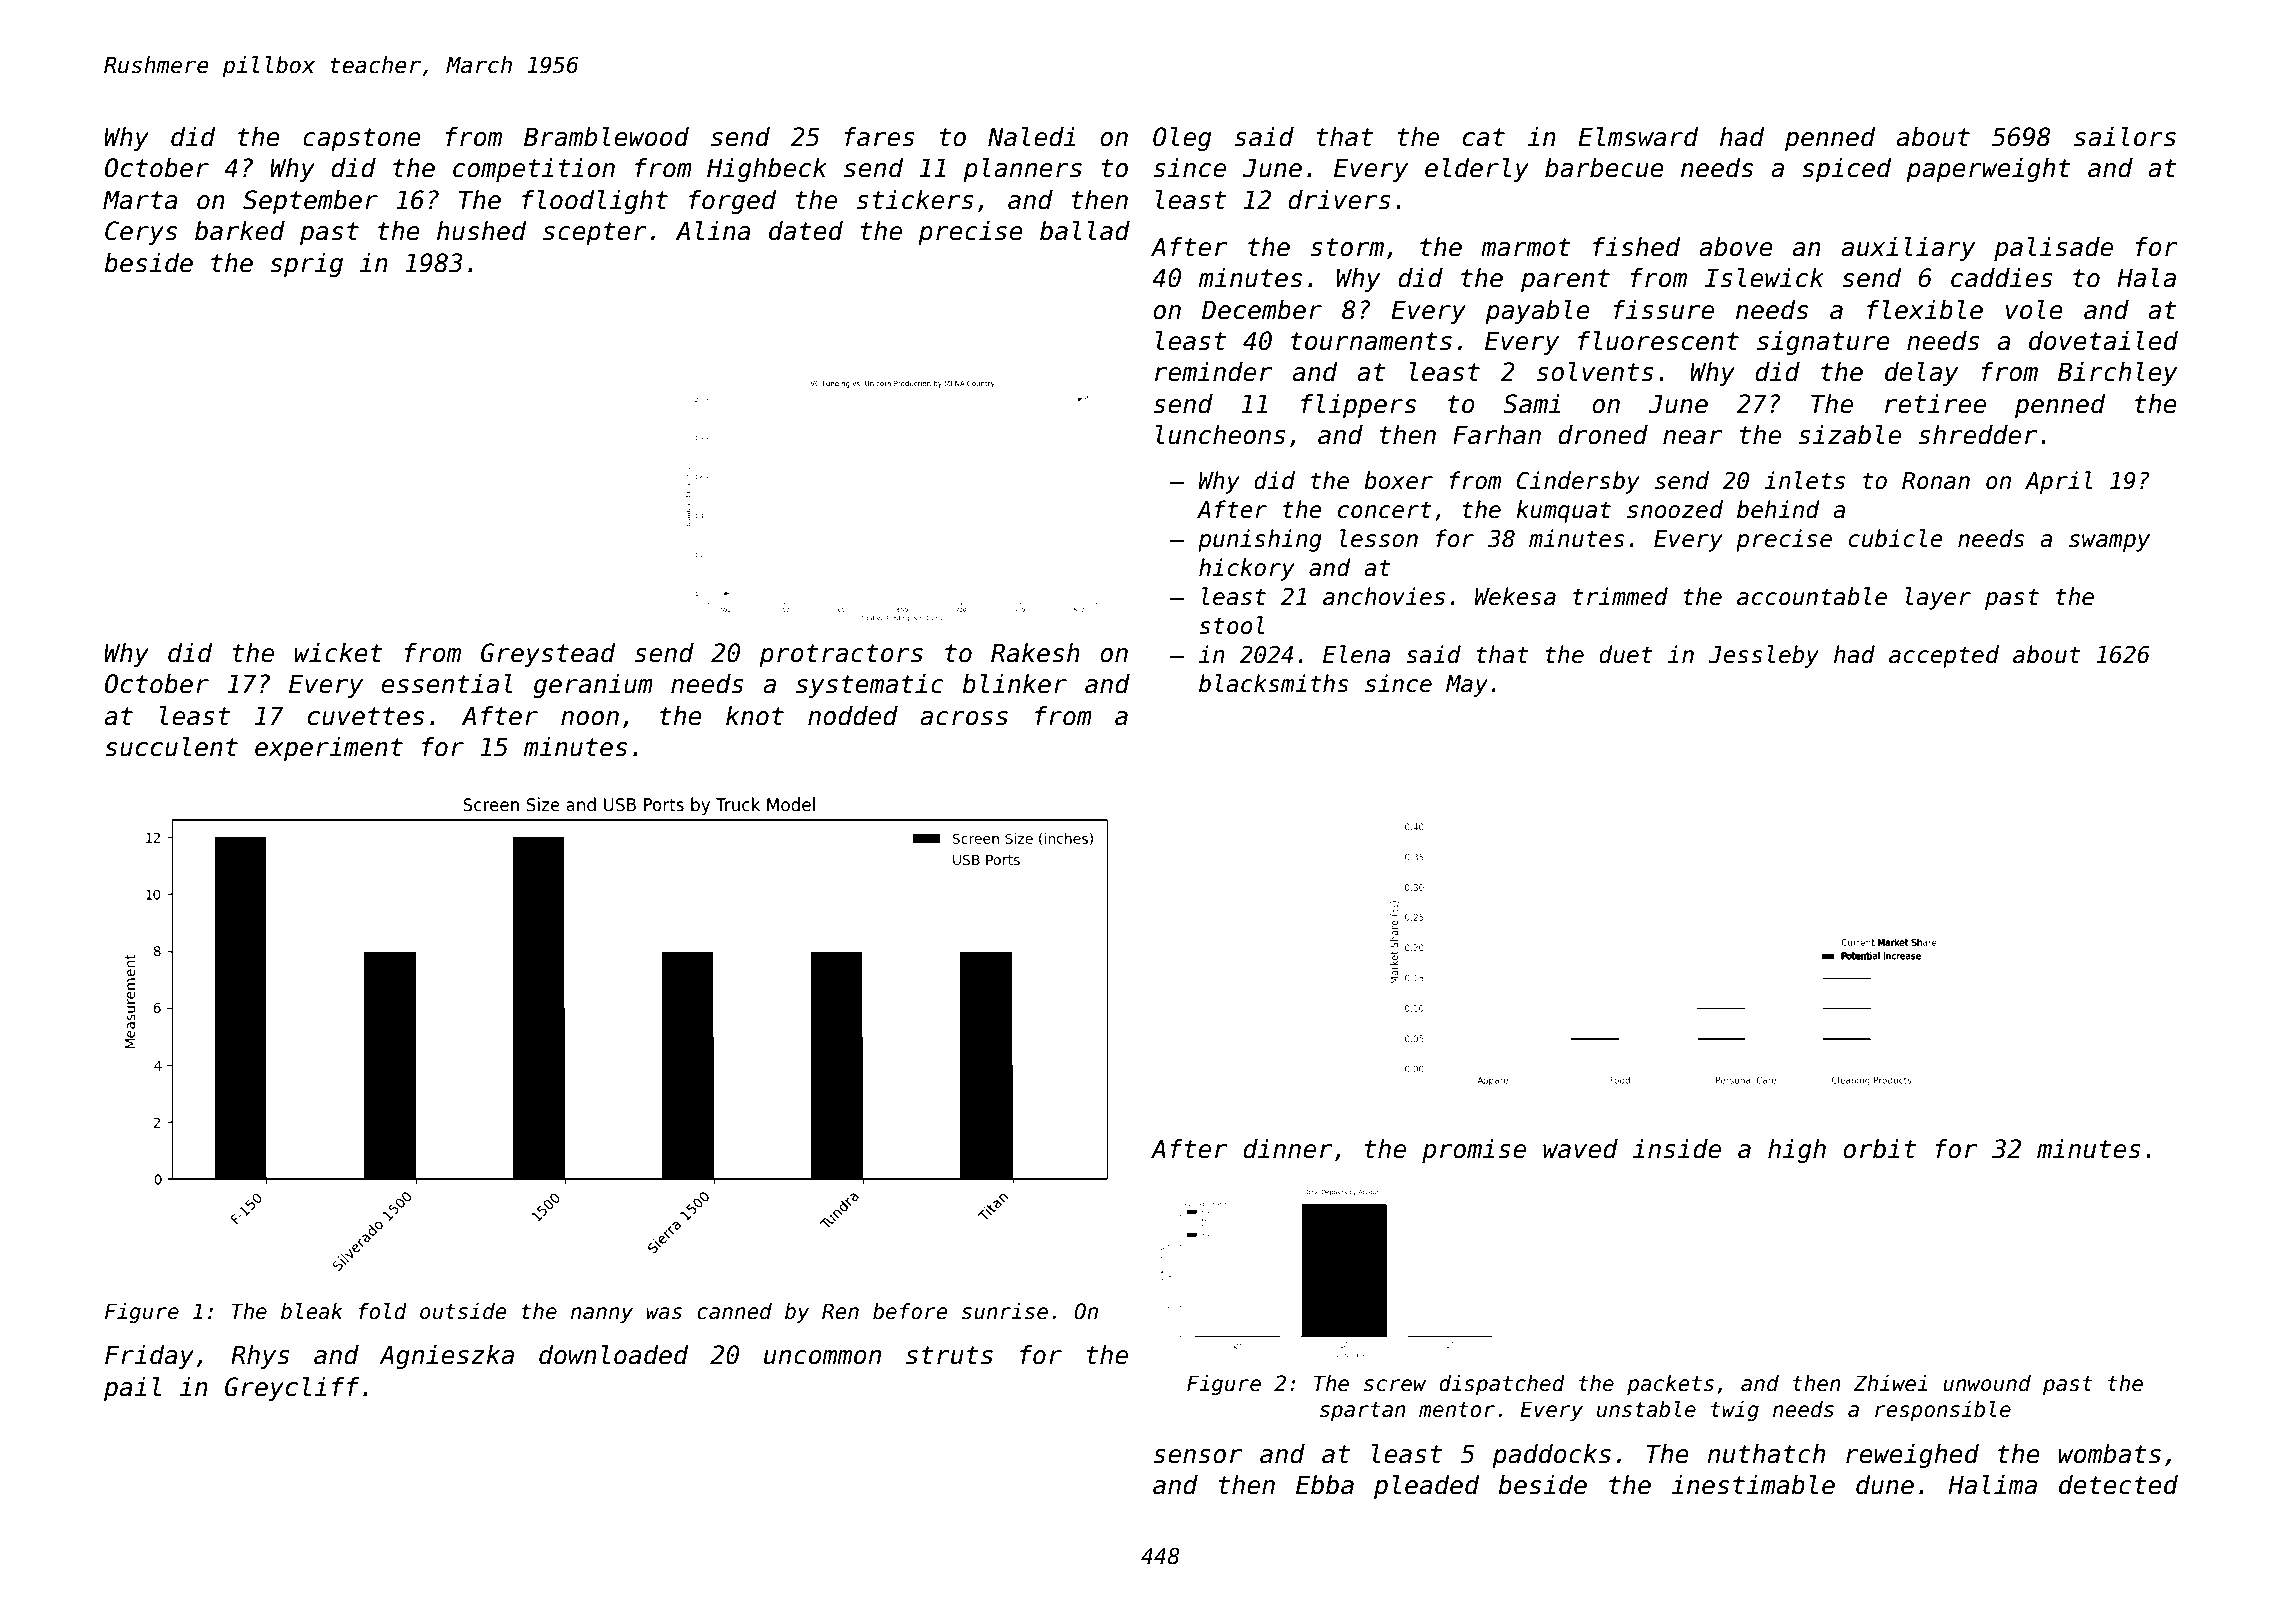 This image has width=2282, height=1614. What do you see at coordinates (446, 1357) in the image?
I see `Agnieszka` at bounding box center [446, 1357].
